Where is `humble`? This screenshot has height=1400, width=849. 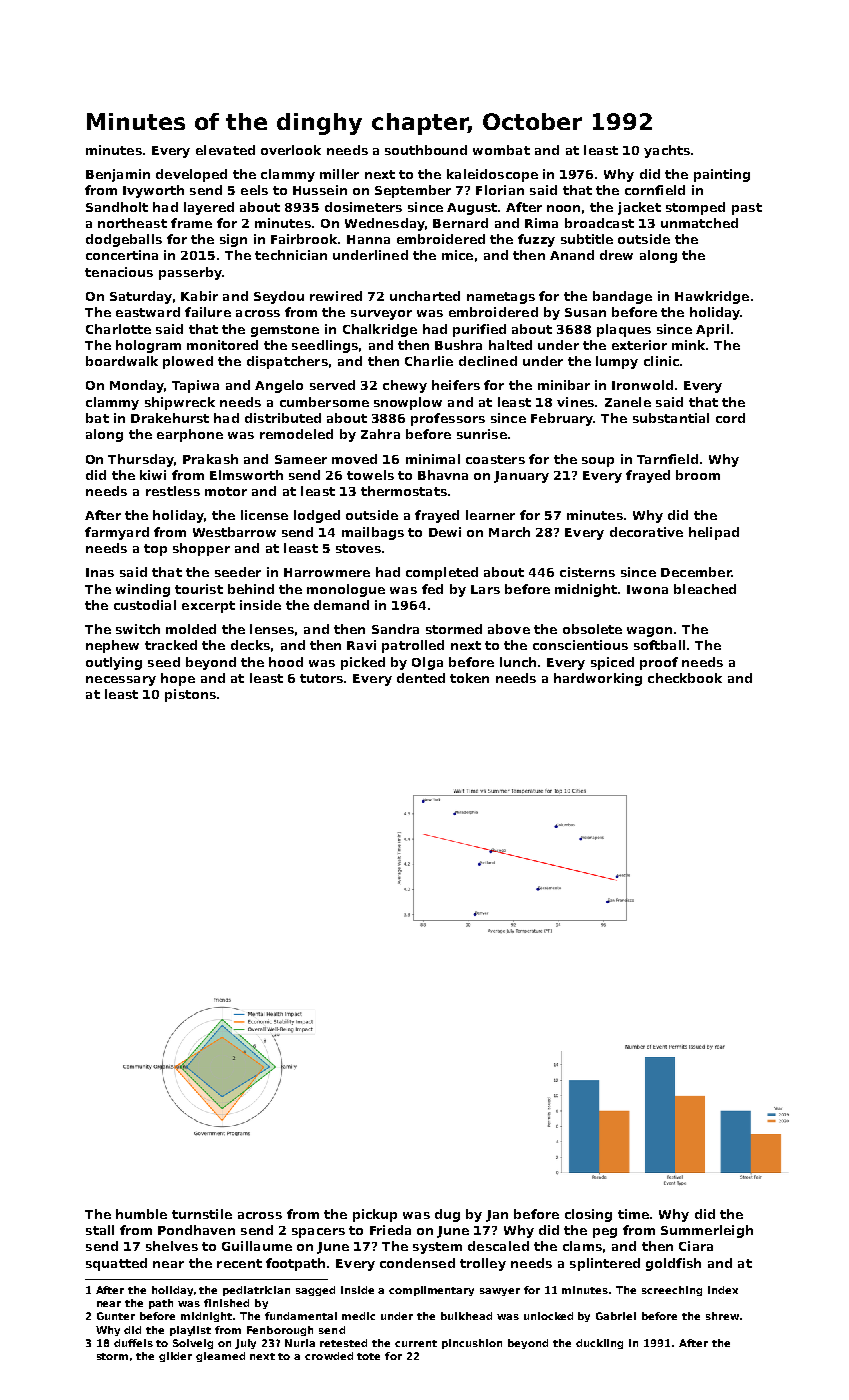 humble is located at coordinates (141, 1214).
